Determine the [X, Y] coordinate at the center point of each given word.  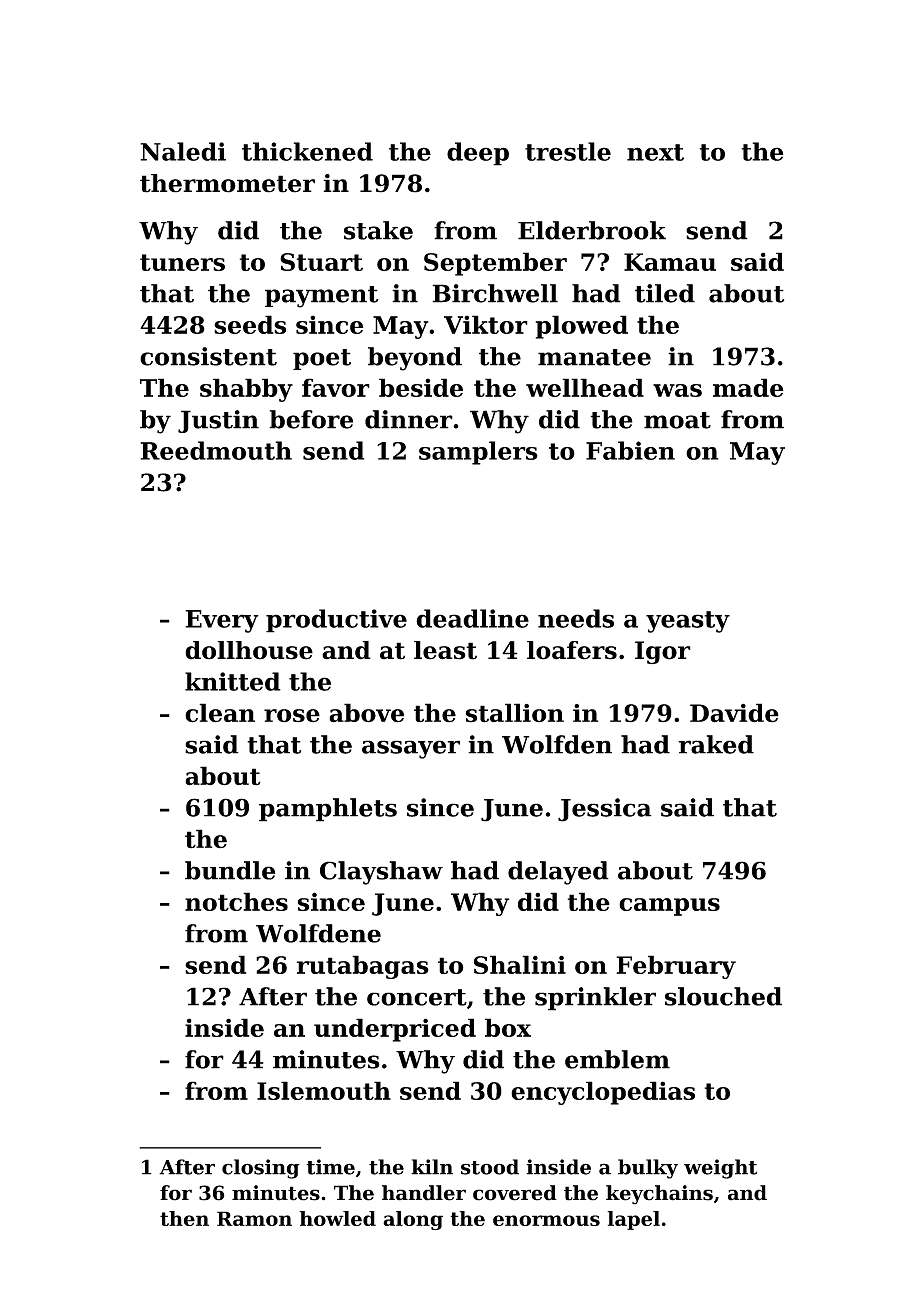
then [184, 1218]
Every [222, 621]
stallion [515, 713]
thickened [307, 151]
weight [720, 1169]
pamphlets [328, 810]
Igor [663, 652]
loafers [572, 650]
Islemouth [324, 1090]
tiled [665, 293]
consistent [208, 356]
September [495, 264]
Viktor [486, 324]
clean [220, 713]
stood [490, 1167]
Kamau [670, 262]
